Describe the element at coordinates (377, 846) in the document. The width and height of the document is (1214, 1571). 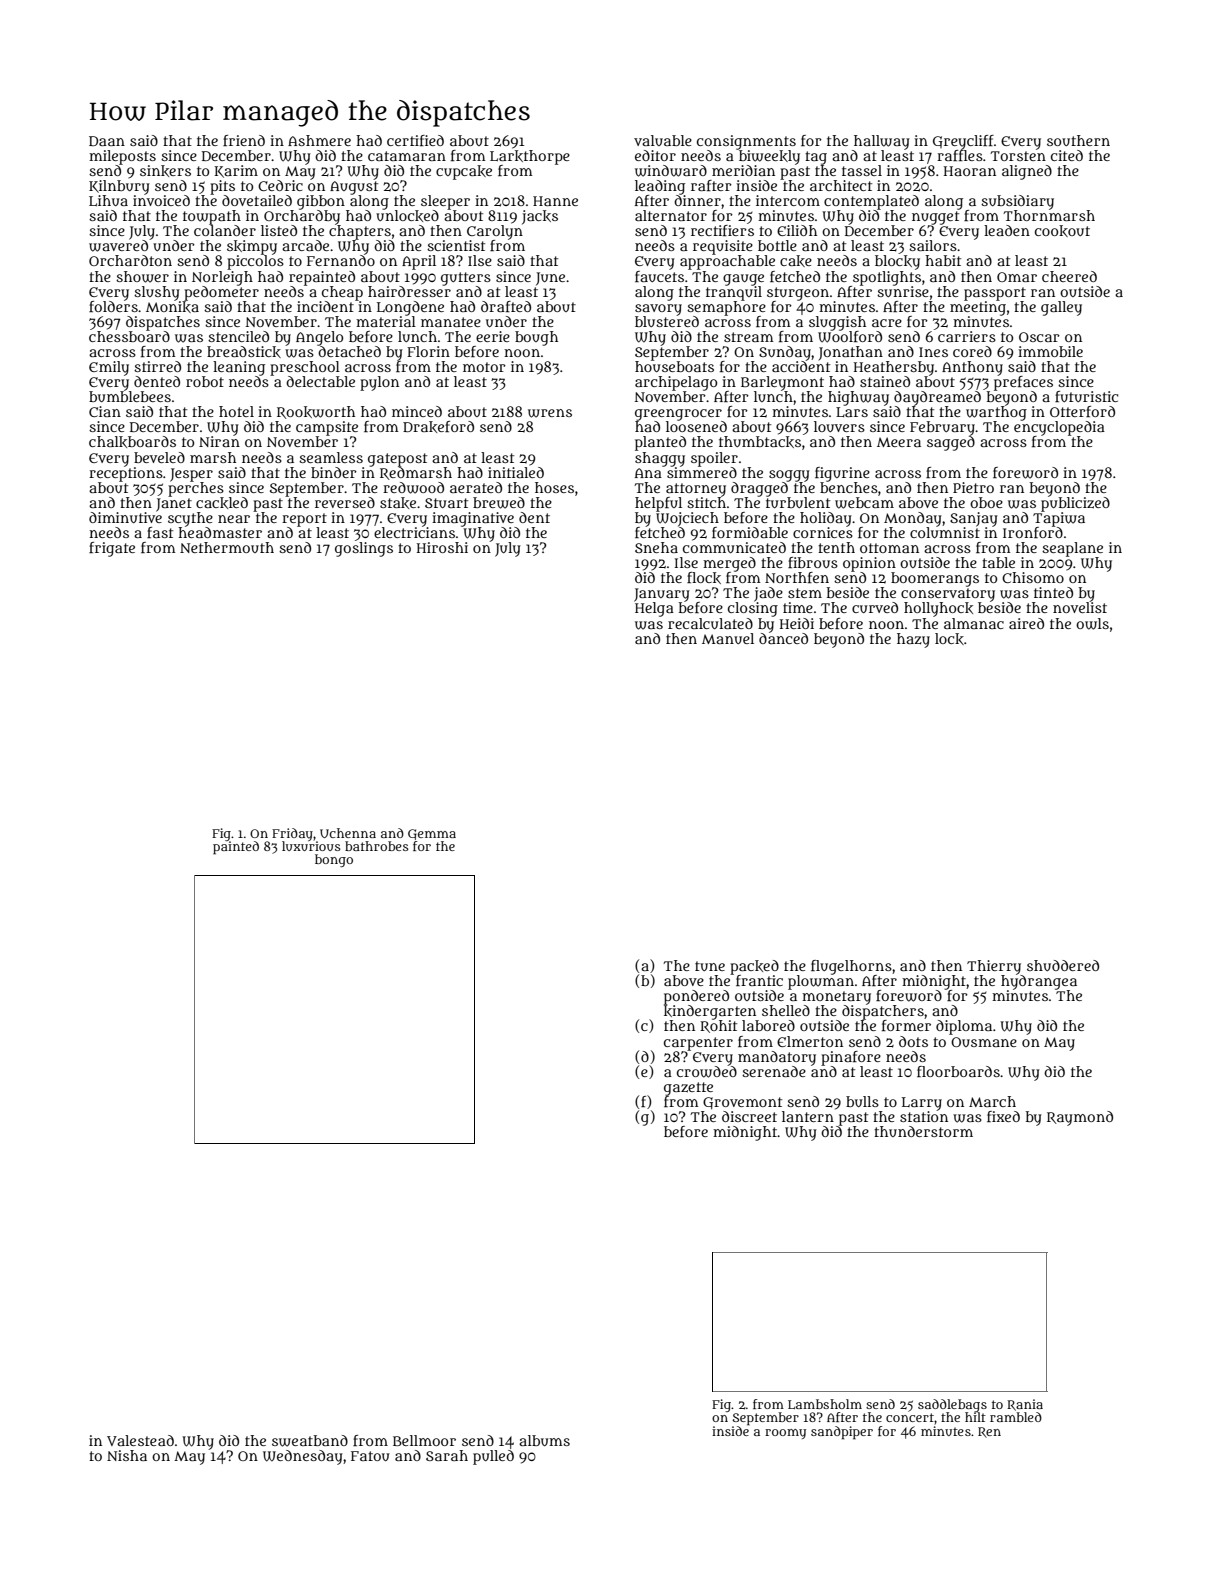
I see `bathrobes` at that location.
